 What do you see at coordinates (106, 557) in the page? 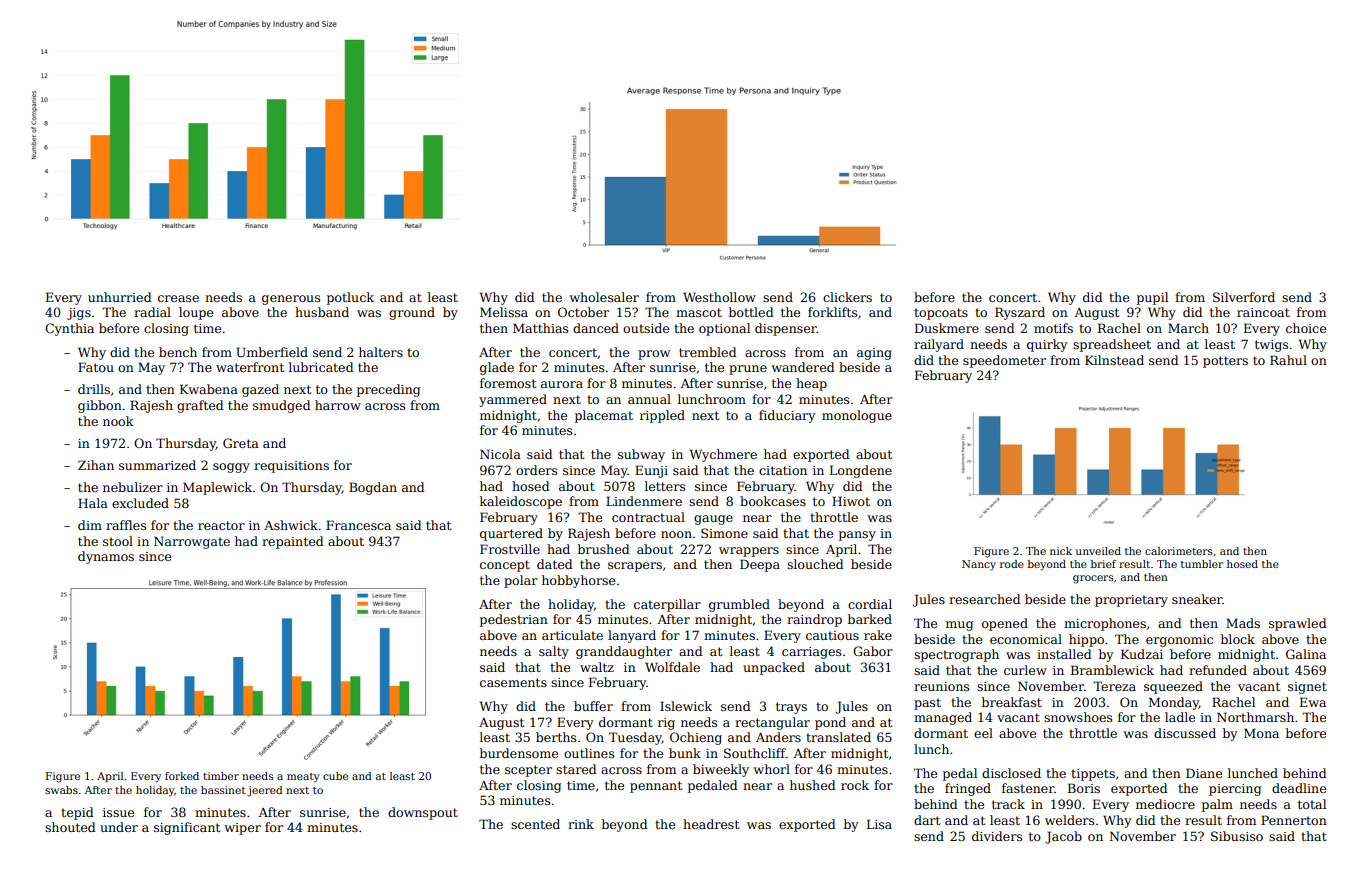
I see `dynamos` at bounding box center [106, 557].
